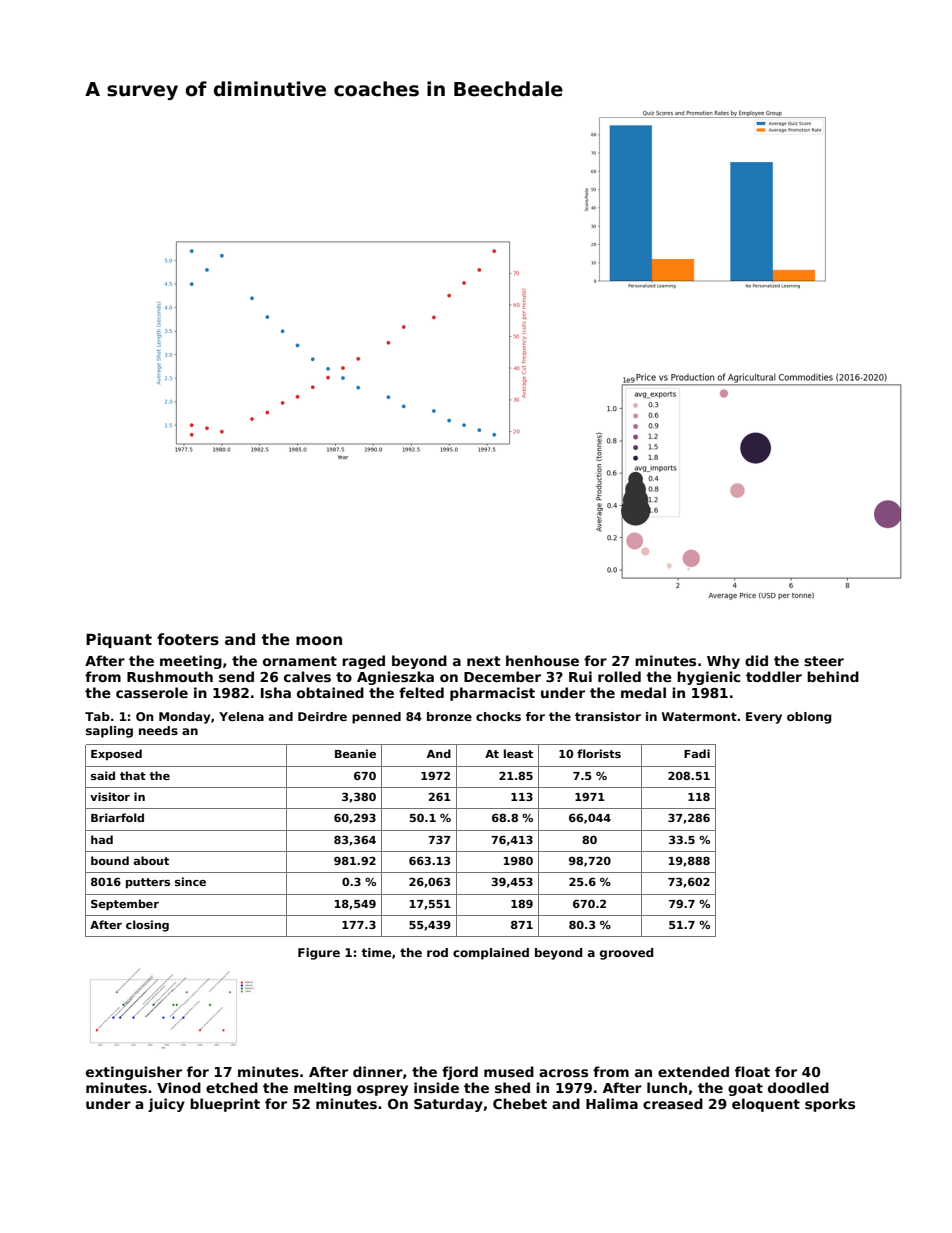 Image resolution: width=952 pixels, height=1233 pixels. I want to click on complained, so click(491, 954).
